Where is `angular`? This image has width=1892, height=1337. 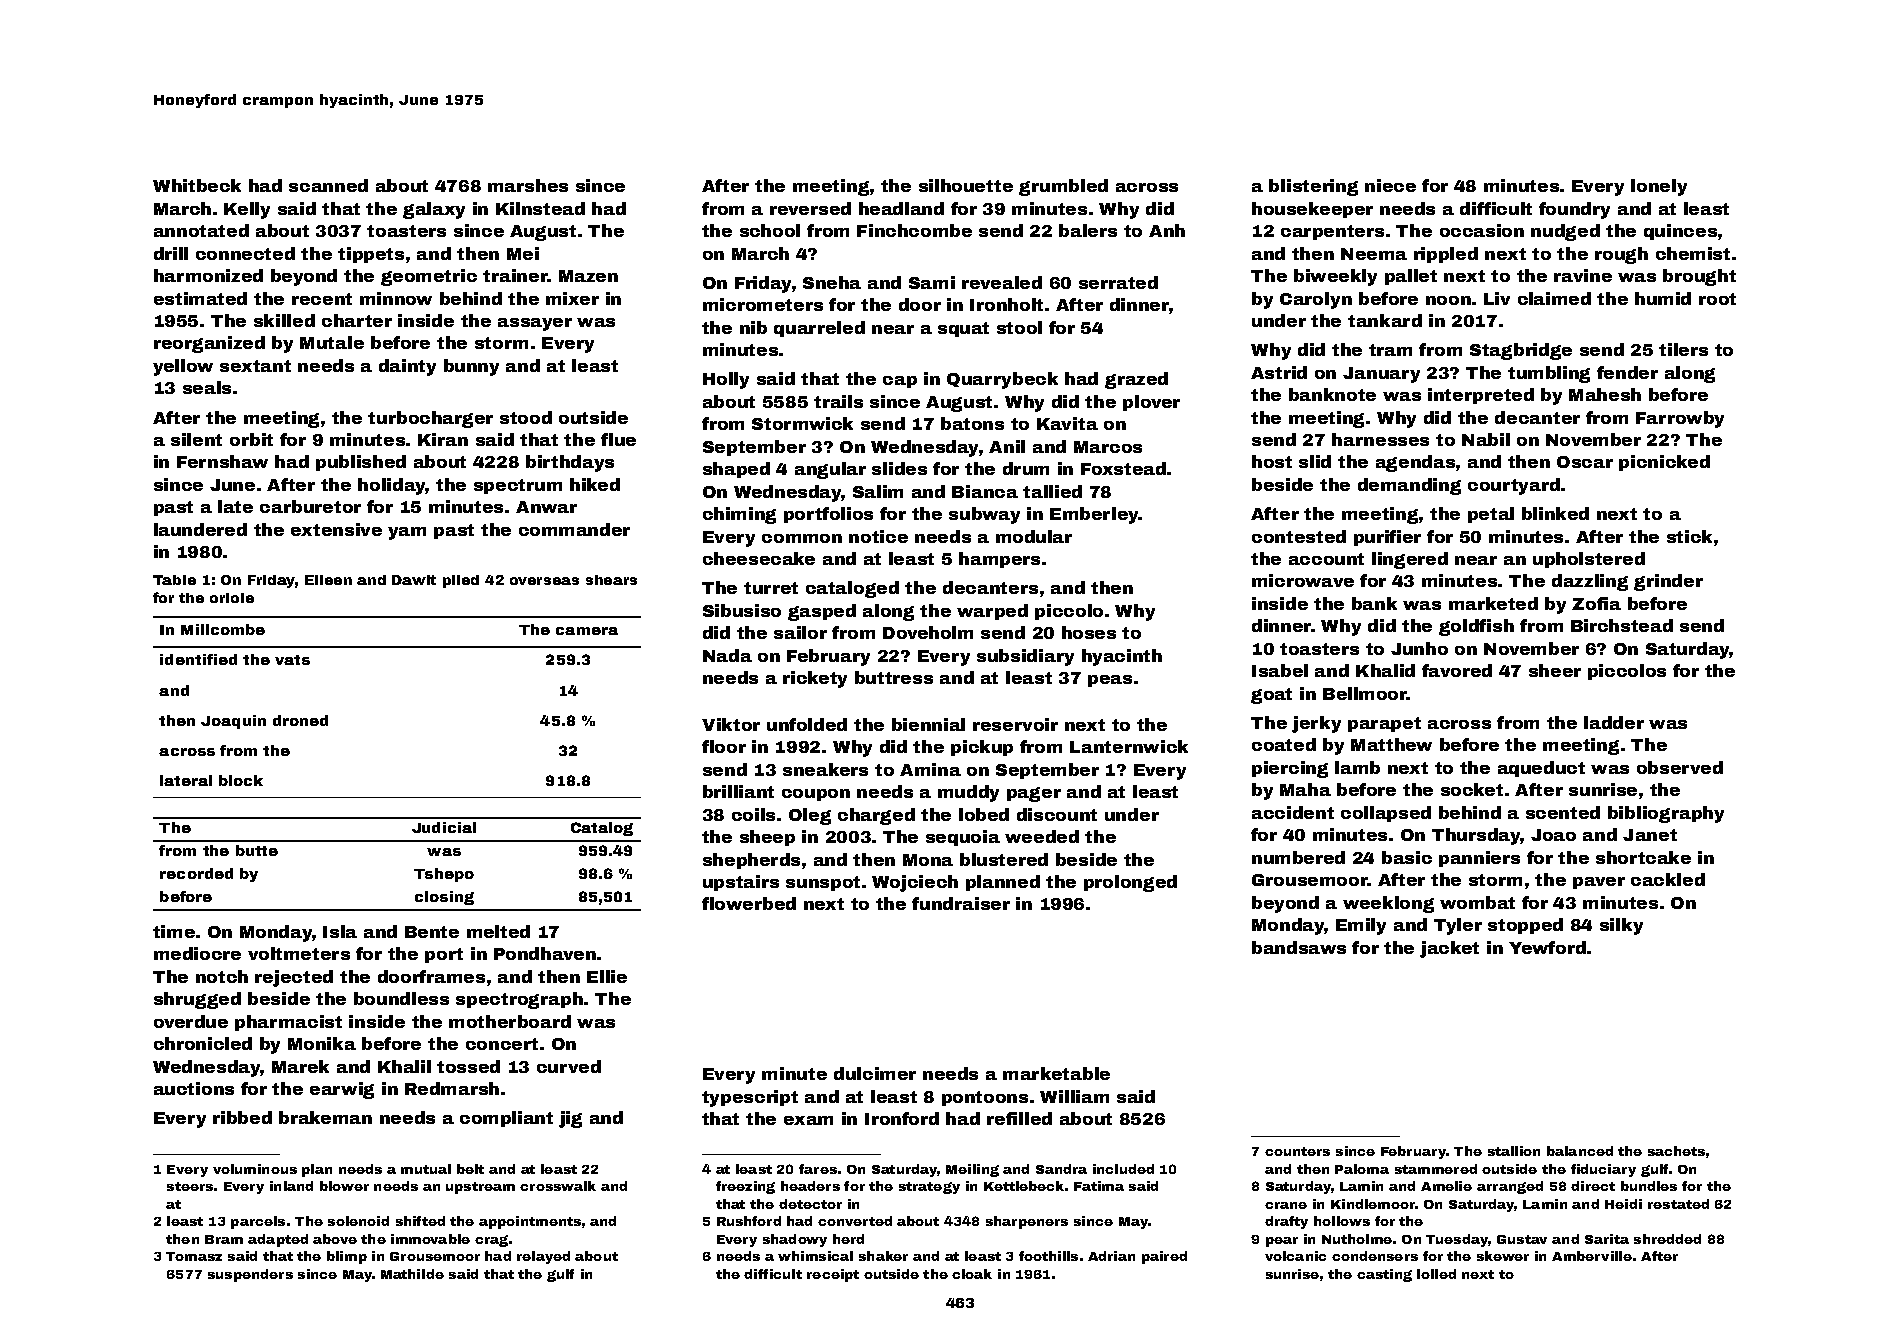
angular is located at coordinates (830, 470).
